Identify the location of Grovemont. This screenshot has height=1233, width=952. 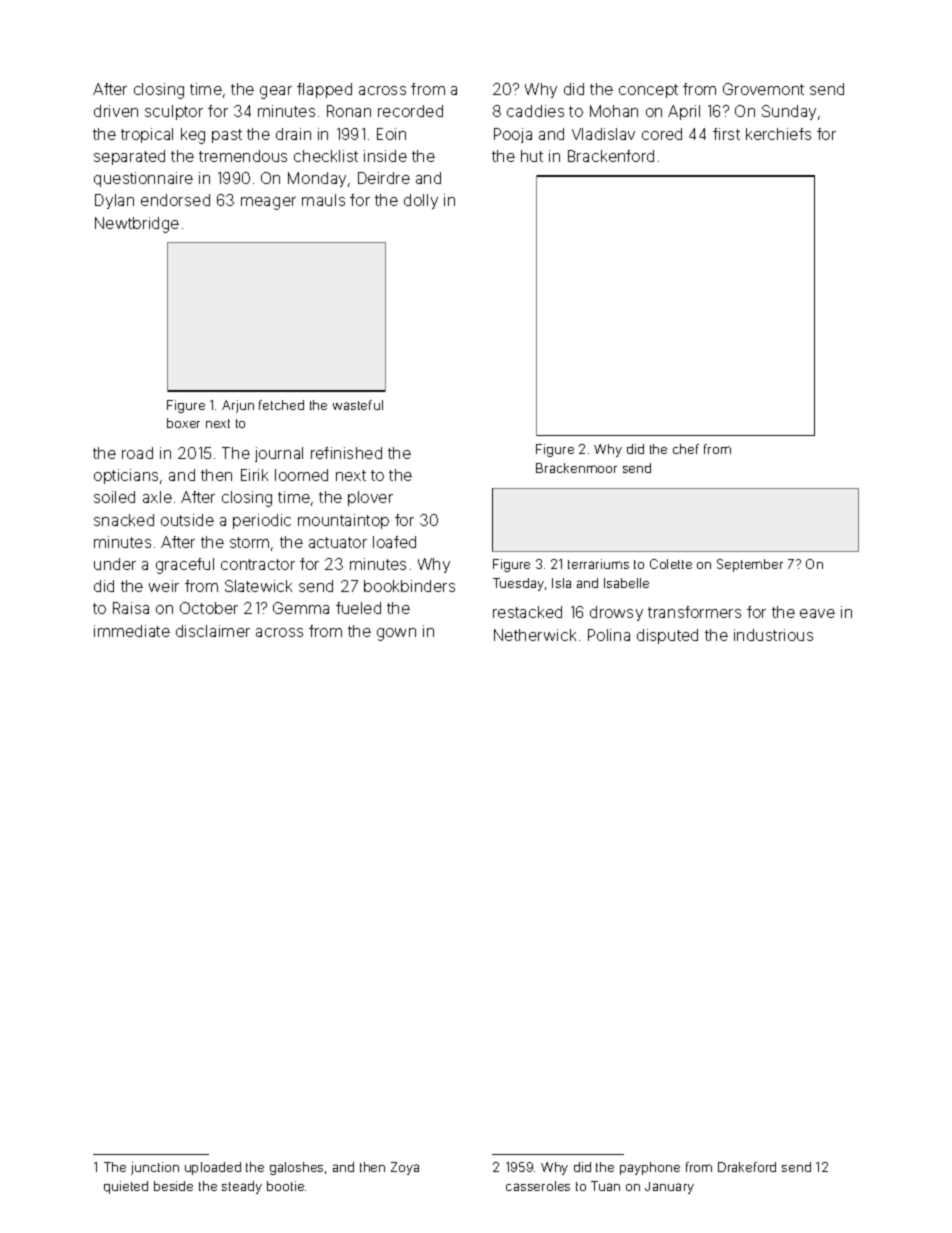
(763, 89).
